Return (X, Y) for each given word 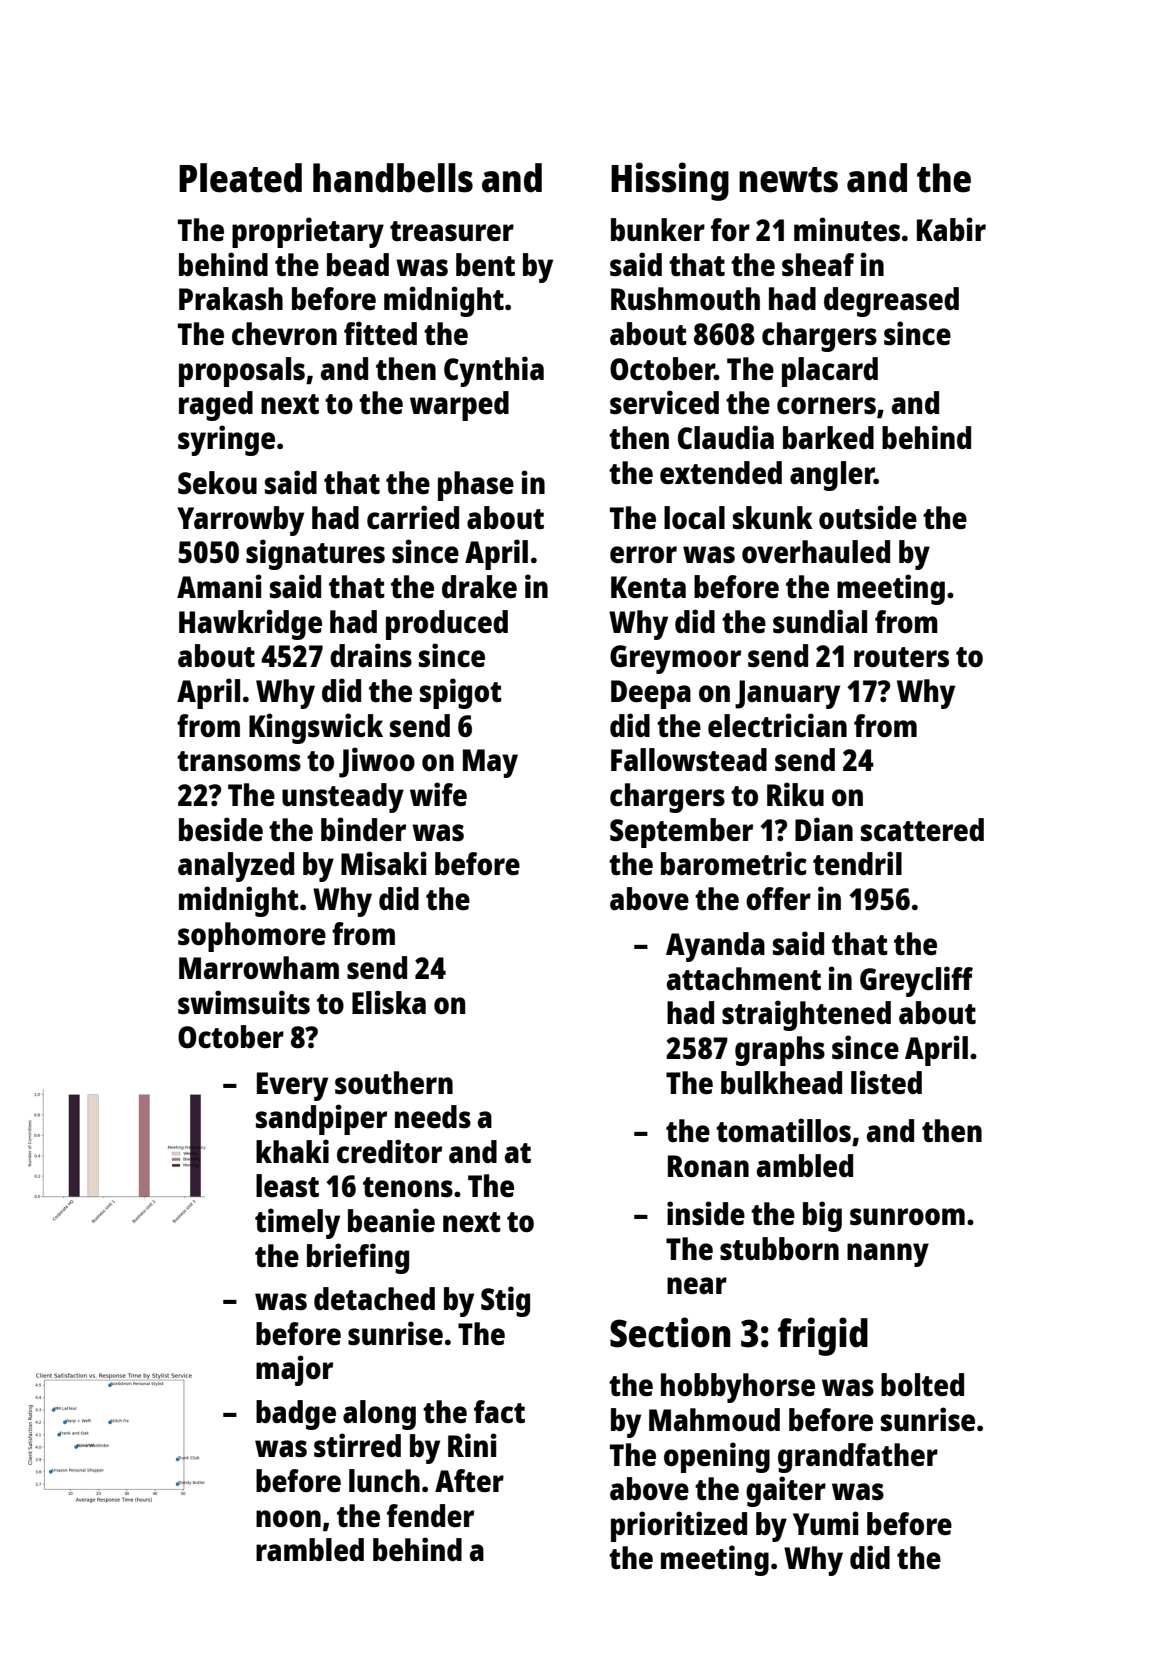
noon (288, 1518)
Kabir (951, 229)
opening (717, 1457)
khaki (292, 1151)
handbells (393, 178)
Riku (795, 794)
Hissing (670, 181)
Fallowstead (689, 760)
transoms (239, 761)
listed (886, 1082)
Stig (505, 1301)
